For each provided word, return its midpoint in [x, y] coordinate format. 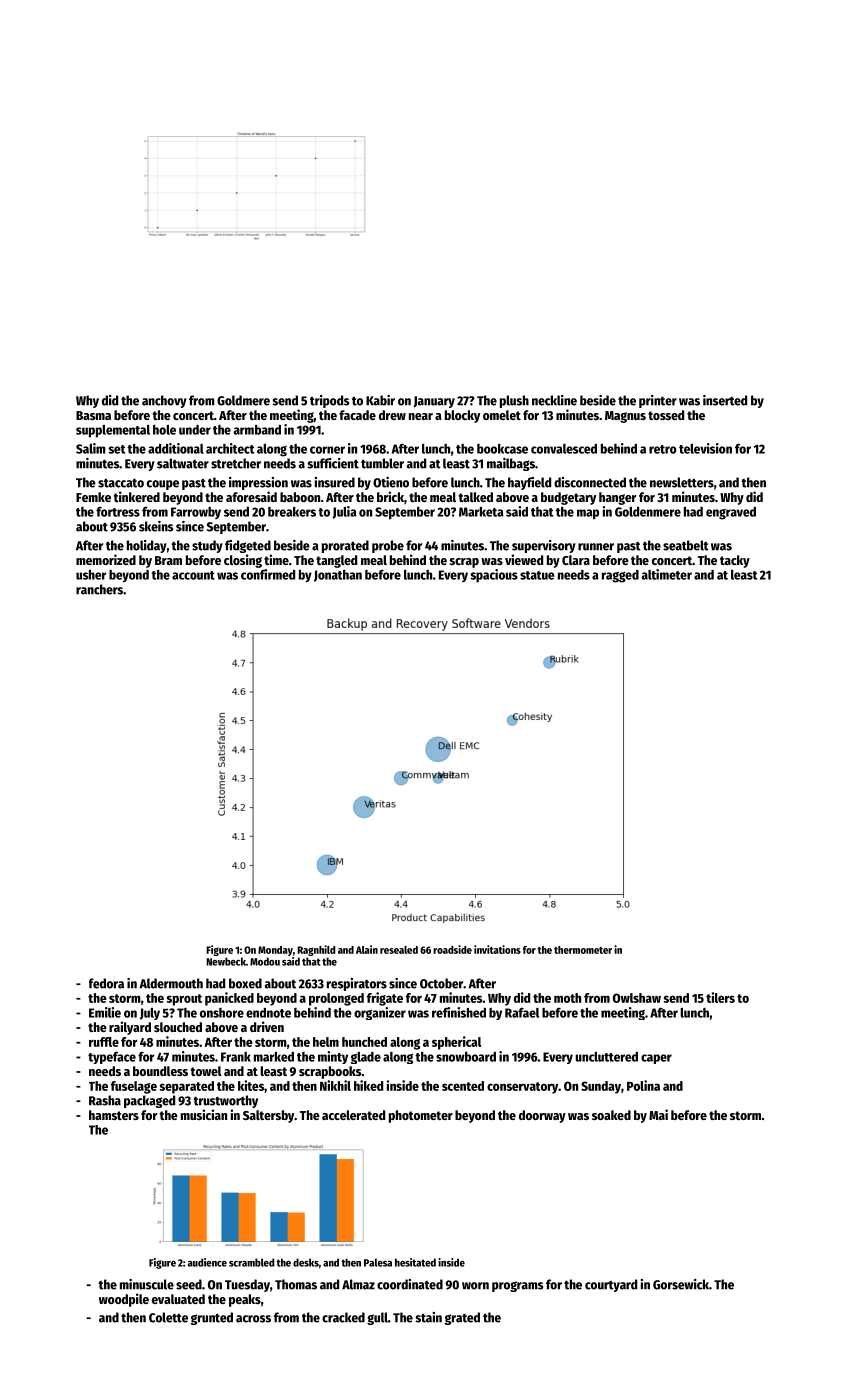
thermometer [583, 950]
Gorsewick [681, 1284]
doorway [542, 1116]
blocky [462, 416]
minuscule [147, 1284]
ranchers [99, 589]
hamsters [114, 1115]
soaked [611, 1115]
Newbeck [226, 961]
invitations [497, 949]
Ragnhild [316, 950]
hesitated [415, 1262]
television [705, 448]
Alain [367, 949]
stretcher [236, 463]
